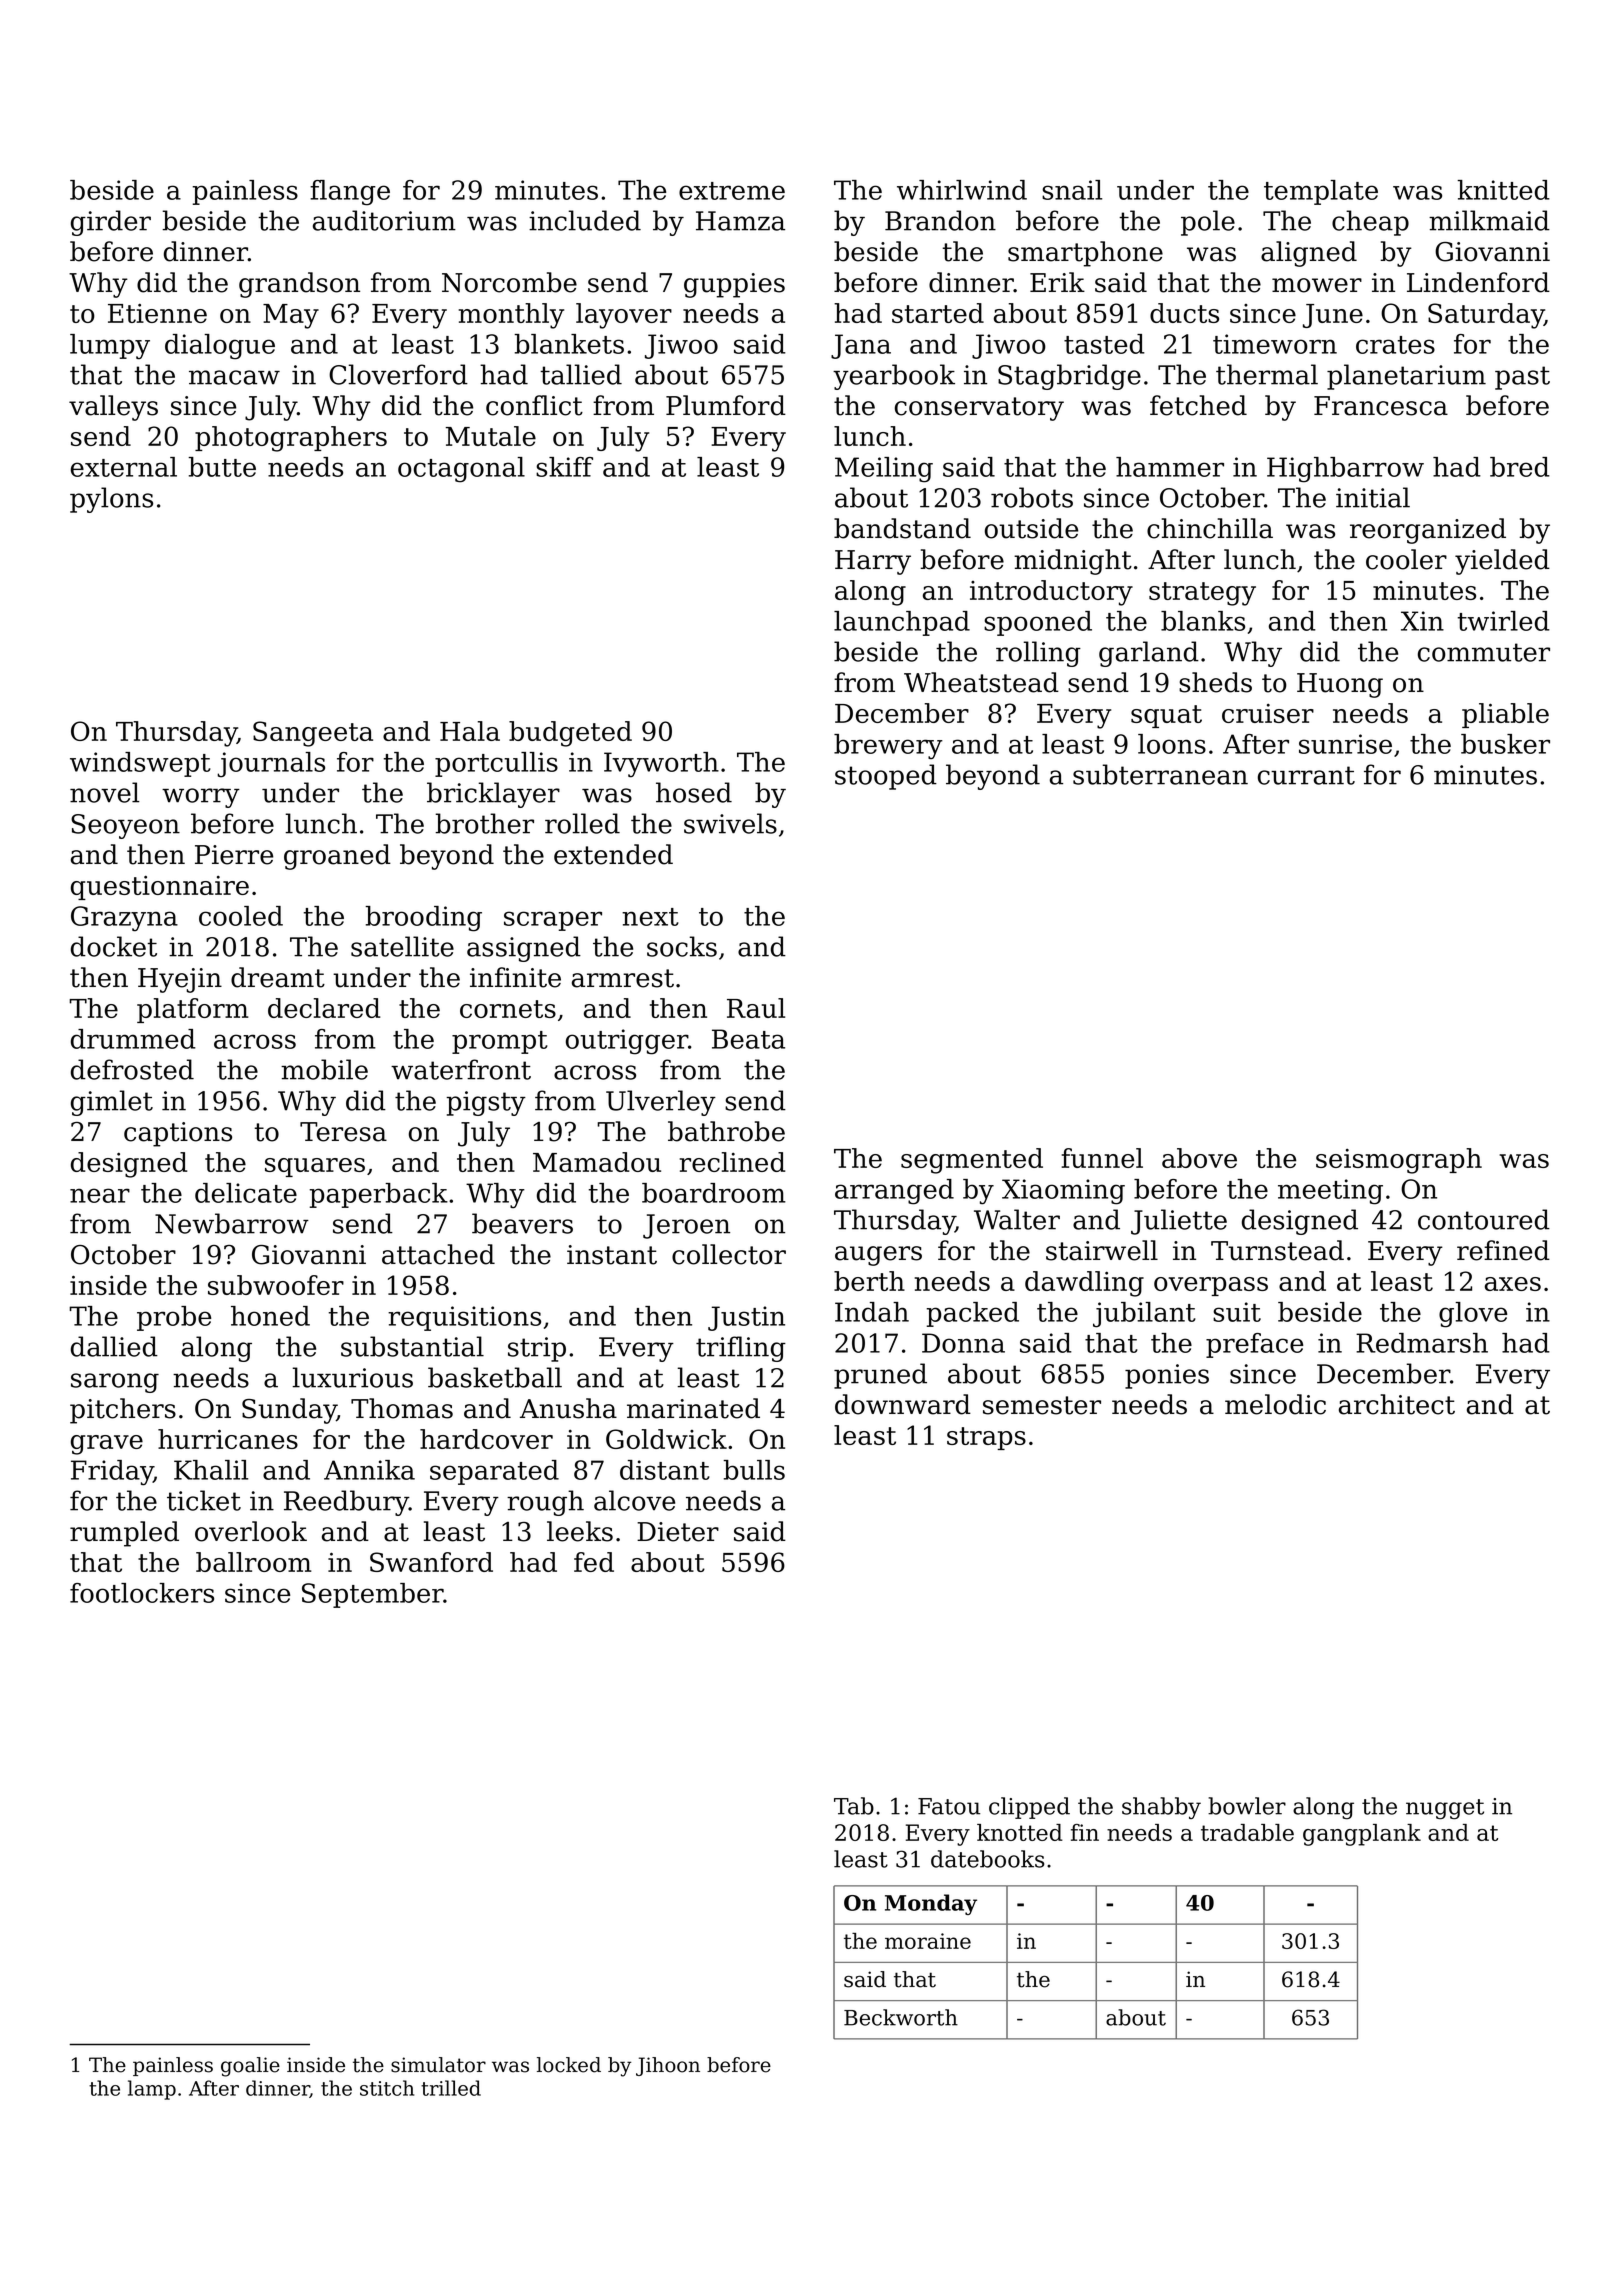  Describe the element at coordinates (972, 1161) in the page. I see `segmented` at that location.
